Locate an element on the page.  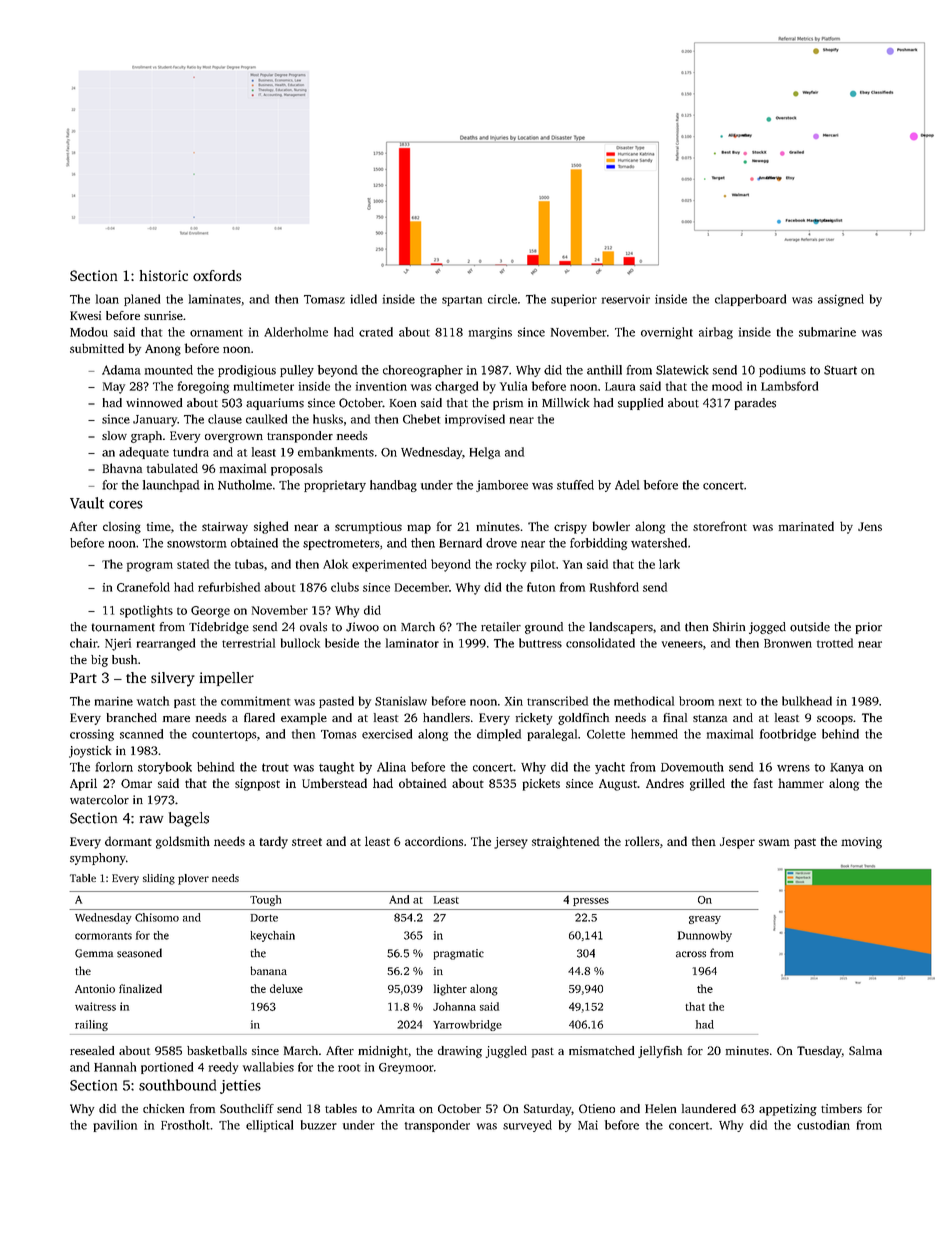
Njeri is located at coordinates (118, 644).
